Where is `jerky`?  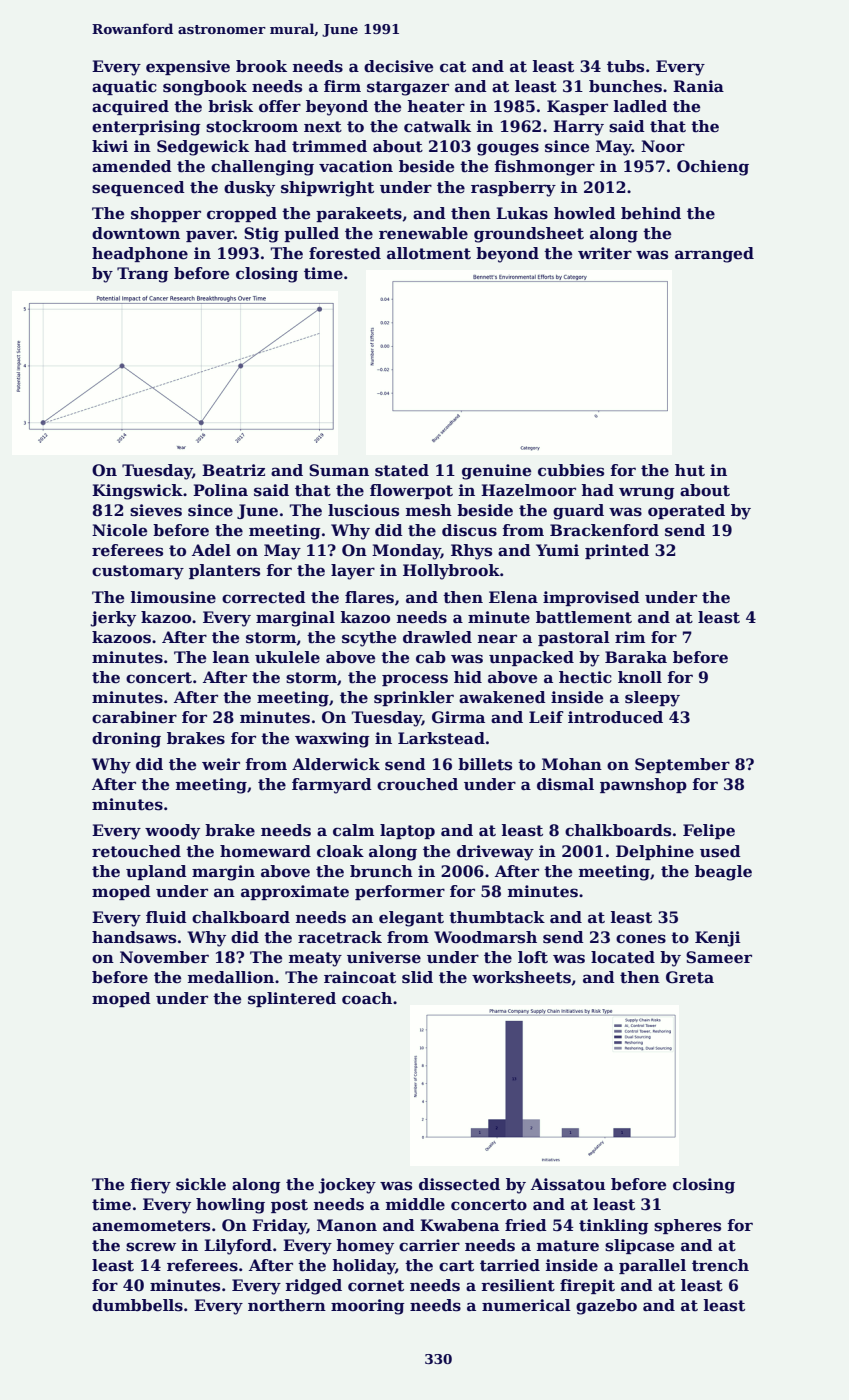 jerky is located at coordinates (113, 619).
